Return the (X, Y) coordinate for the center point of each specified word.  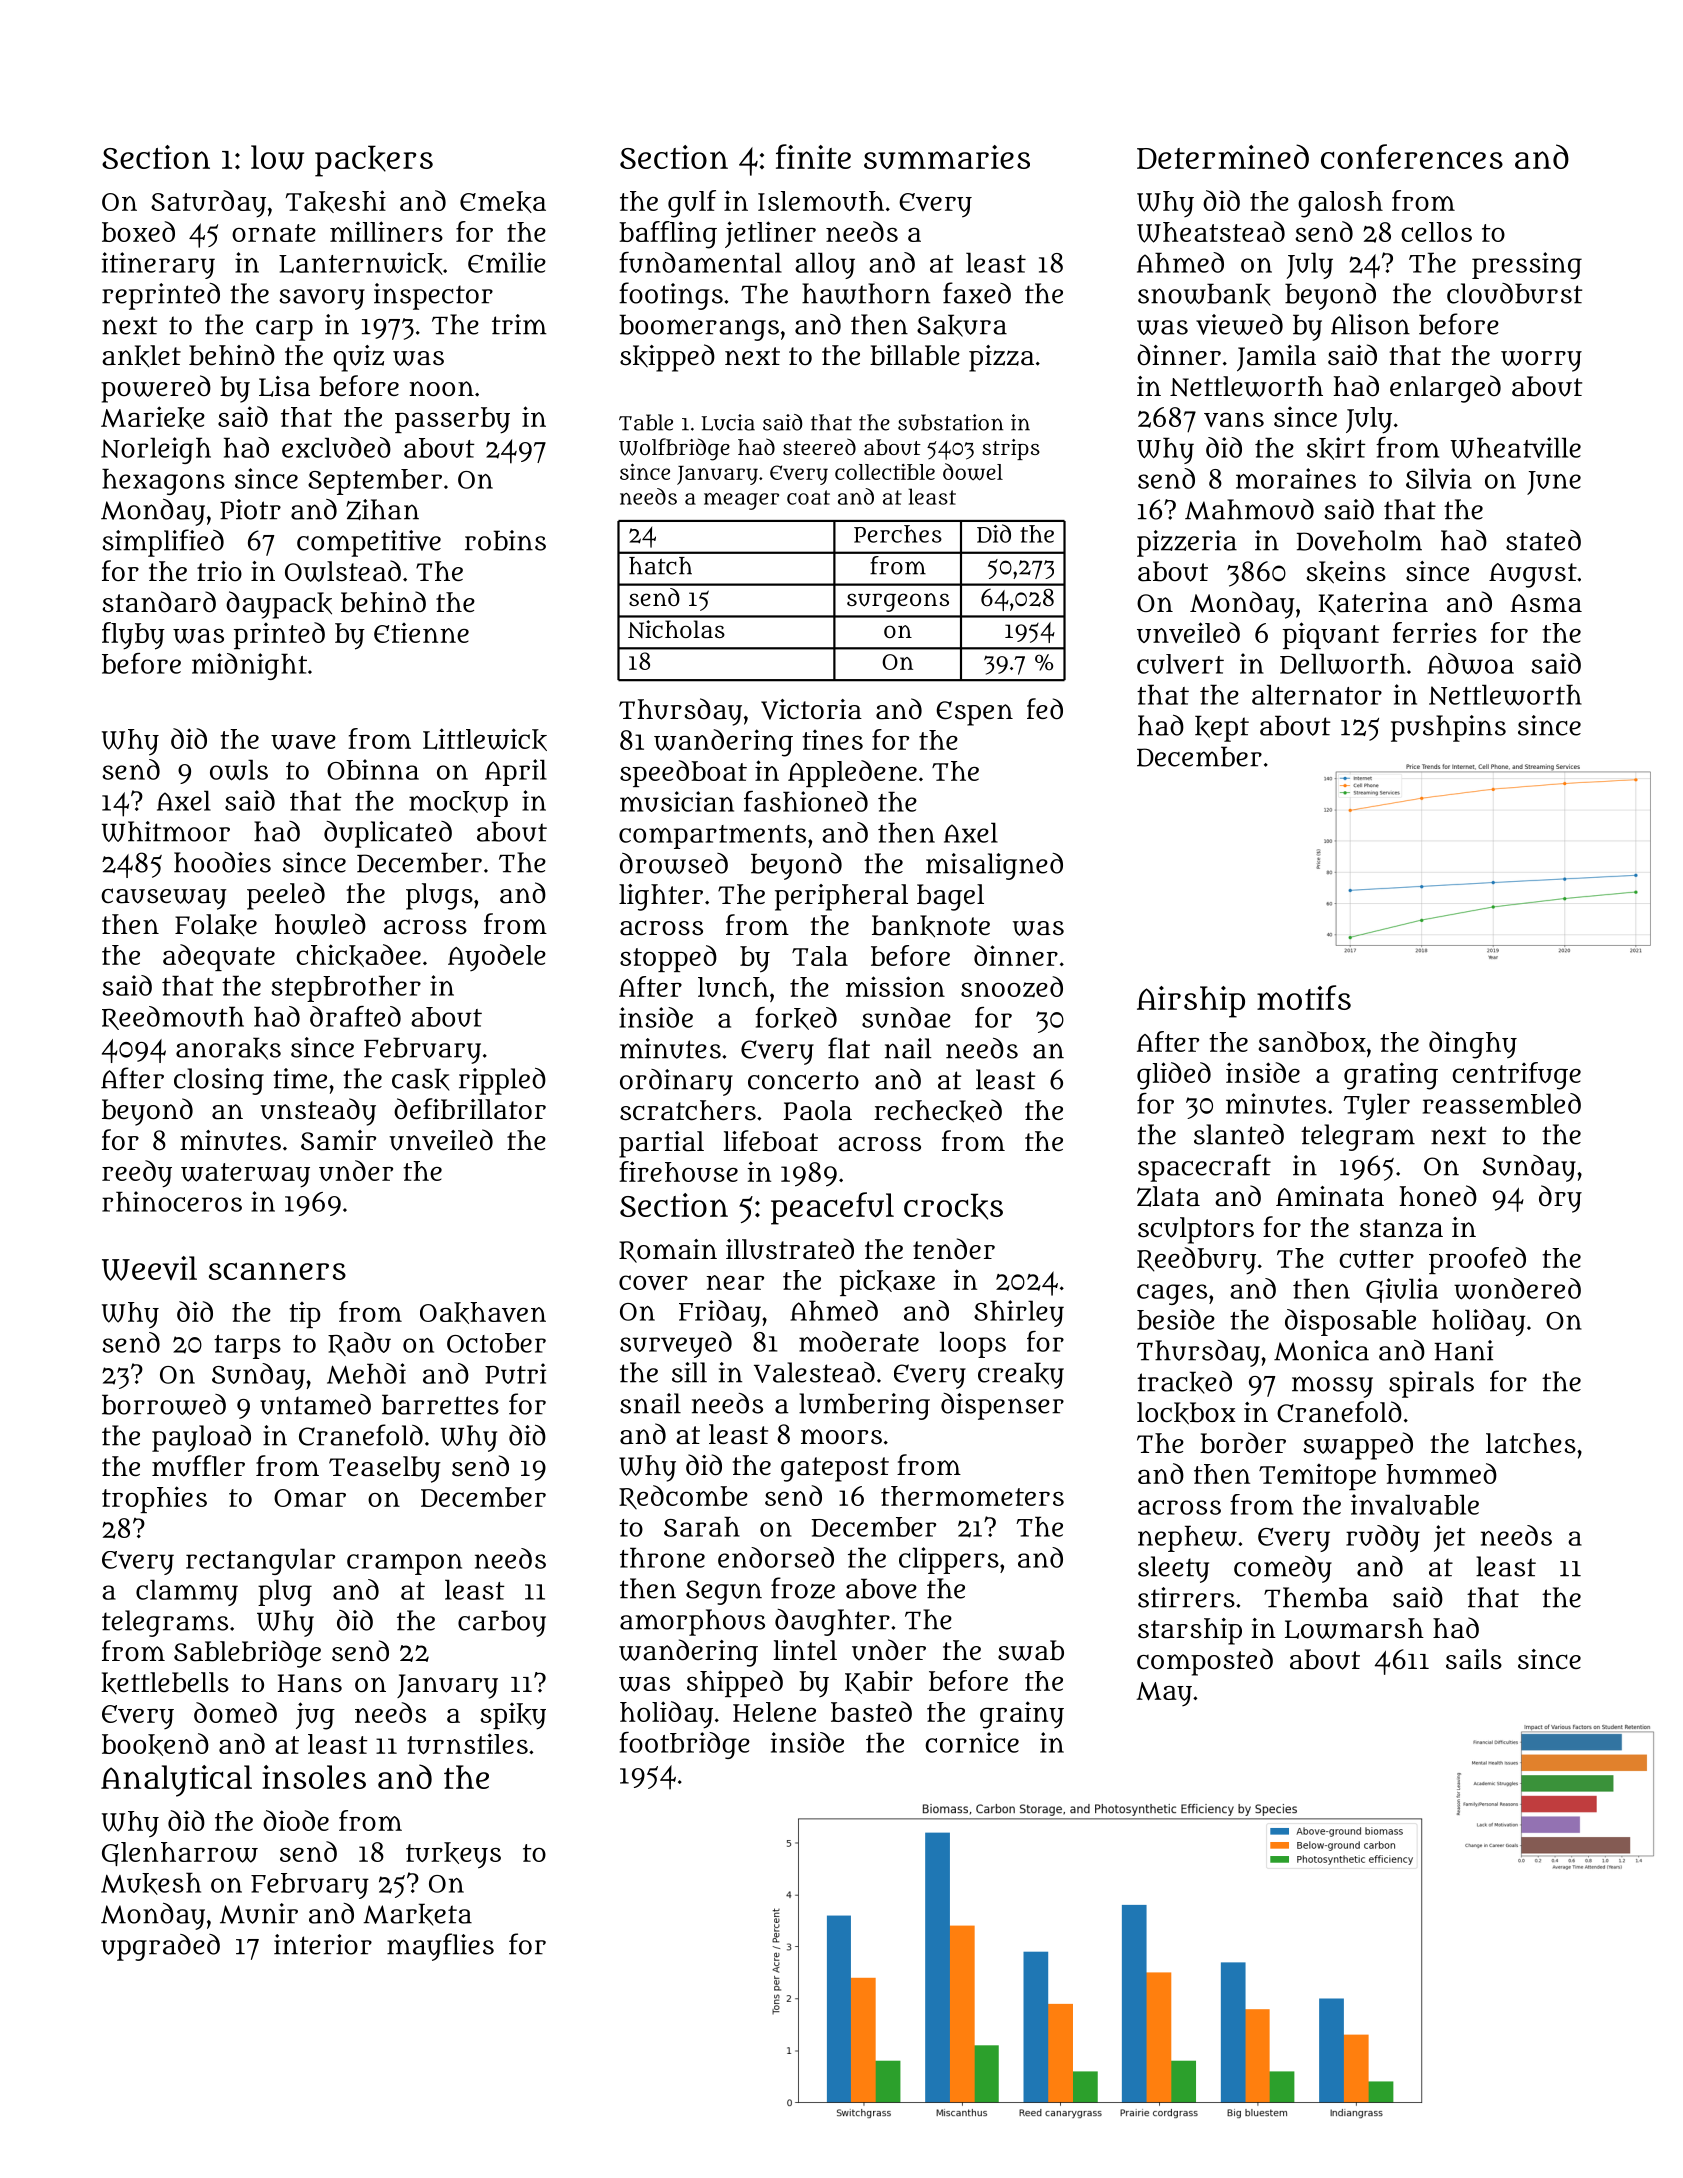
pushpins (1448, 728)
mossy (1332, 1387)
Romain (668, 1251)
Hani (1463, 1350)
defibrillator (470, 1109)
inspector (433, 296)
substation (950, 422)
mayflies (440, 1947)
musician (677, 801)
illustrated (790, 1249)
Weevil (149, 1268)
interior (323, 1944)
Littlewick (485, 739)
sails (1474, 1659)
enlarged (1445, 389)
